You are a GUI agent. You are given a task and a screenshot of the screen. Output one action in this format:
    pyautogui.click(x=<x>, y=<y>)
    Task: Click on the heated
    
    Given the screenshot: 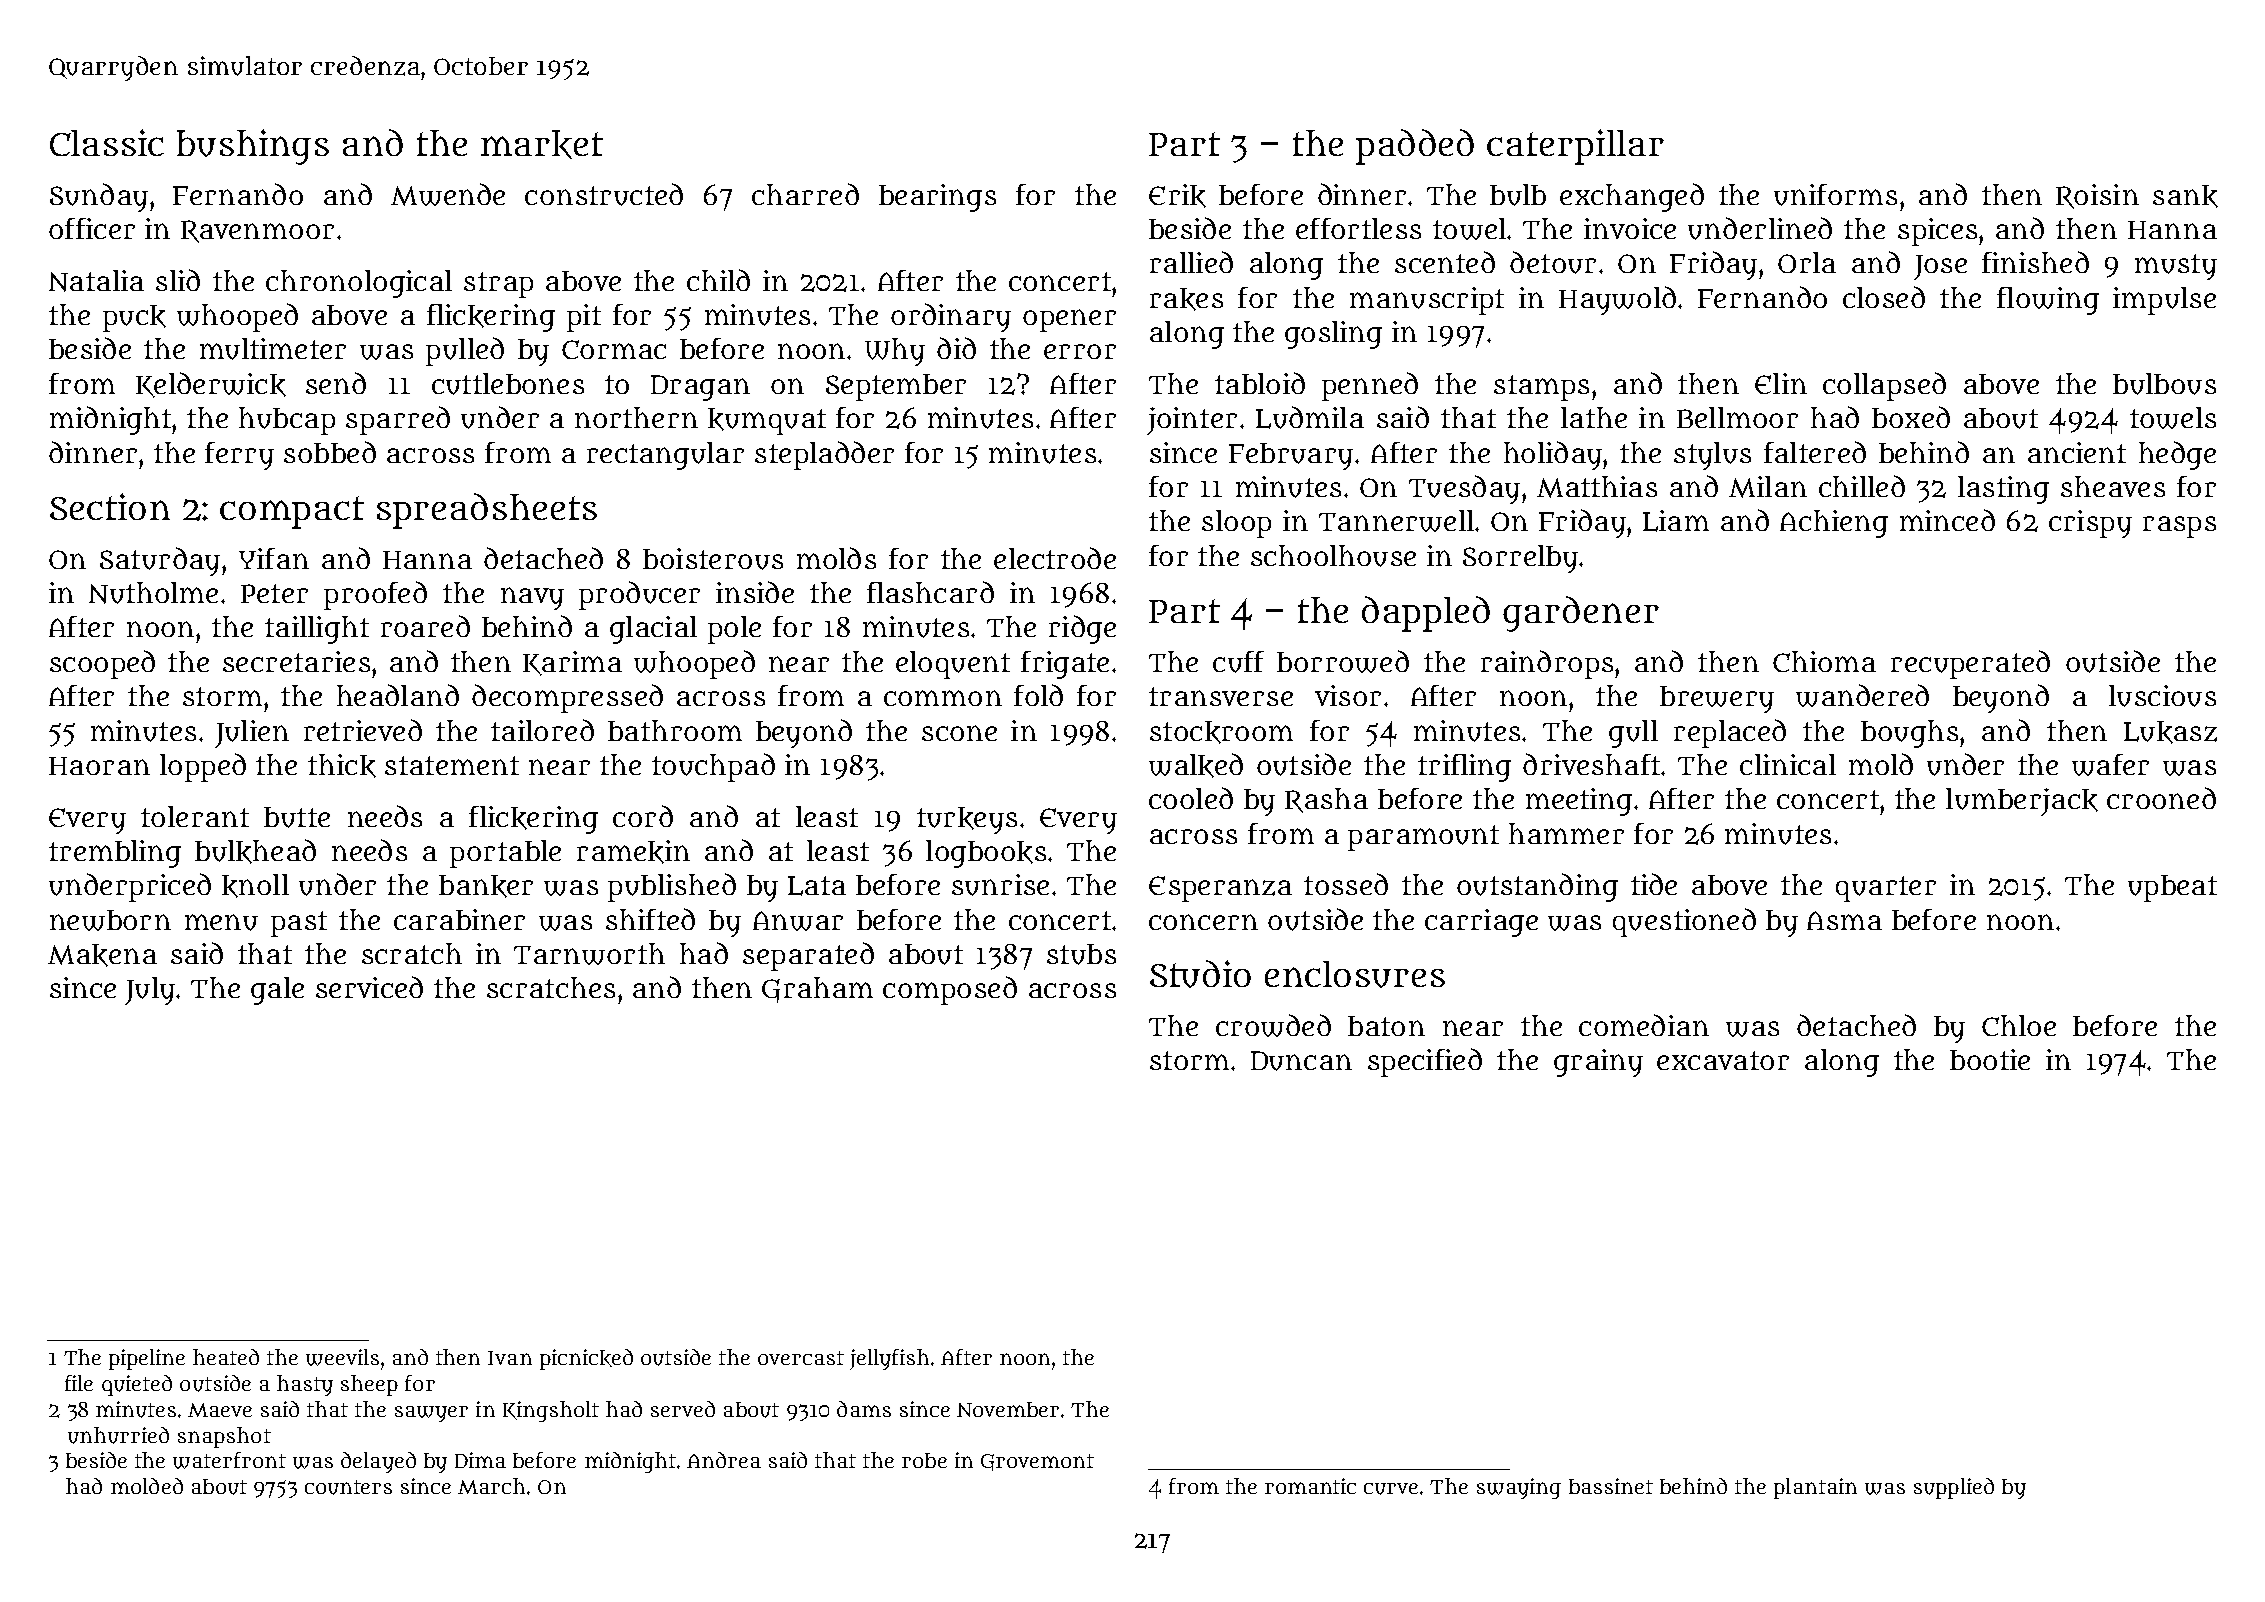 What is the action you would take?
    pyautogui.click(x=226, y=1357)
